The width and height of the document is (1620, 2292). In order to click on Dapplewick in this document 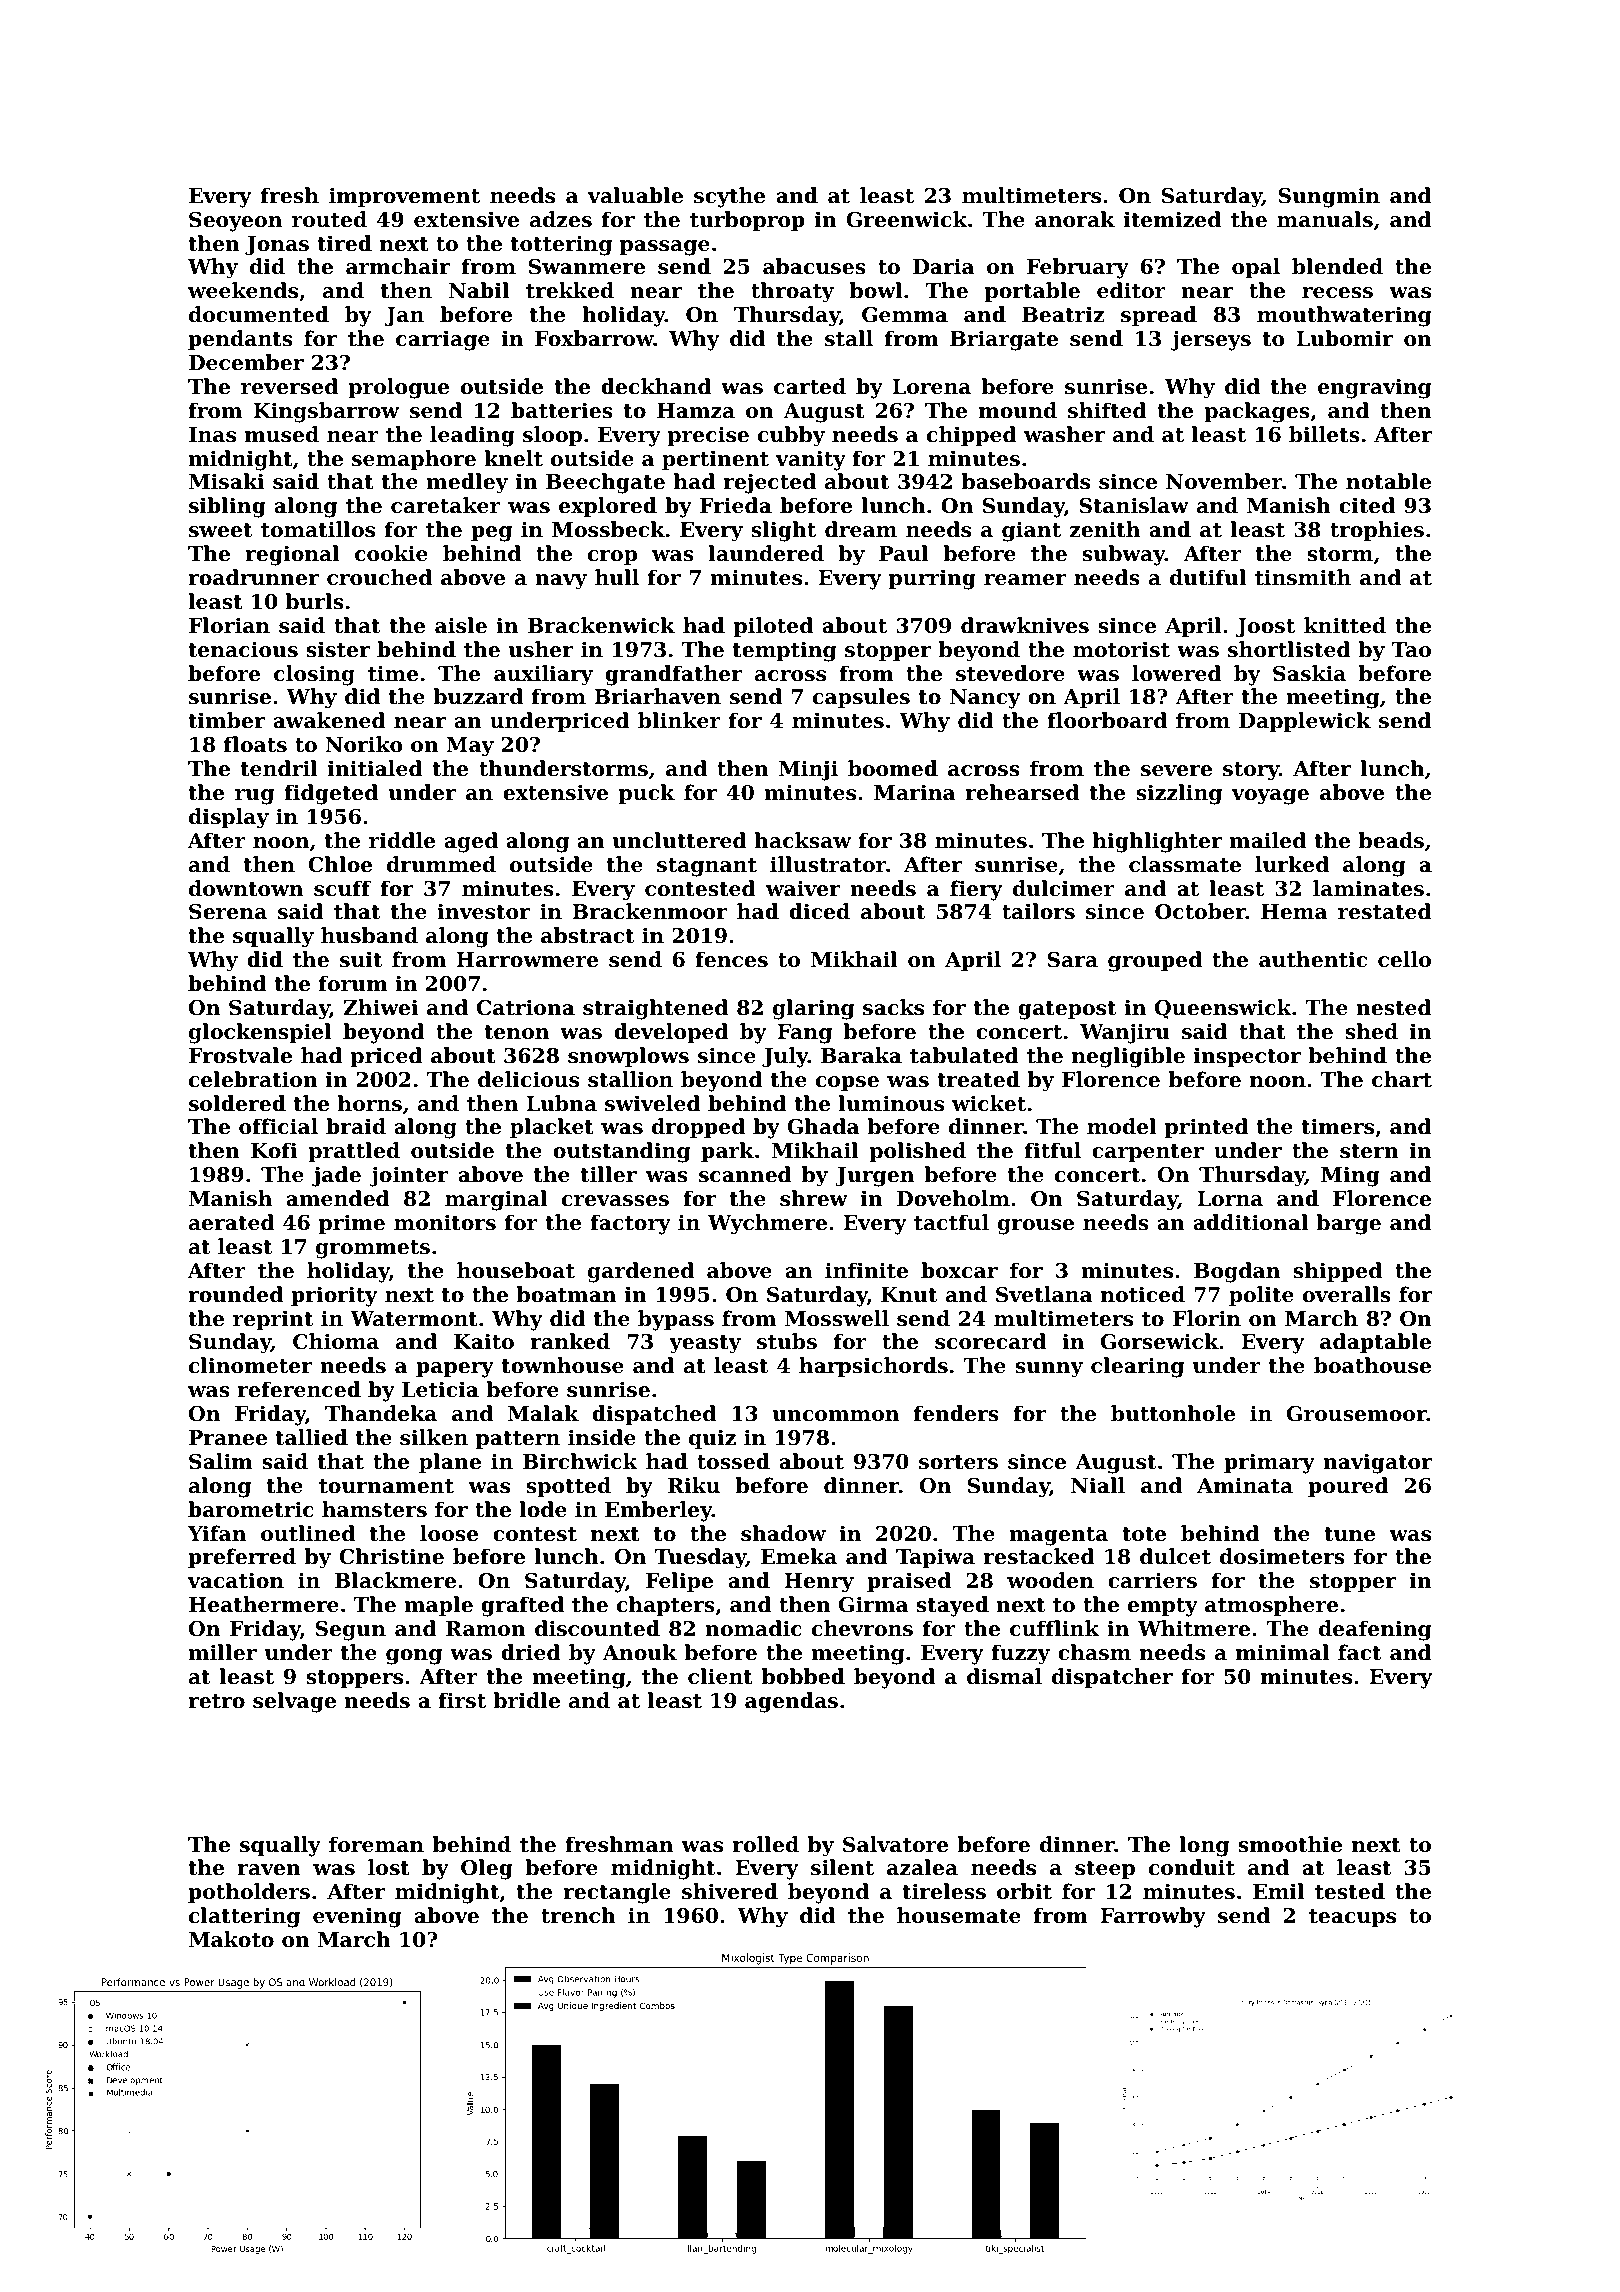, I will do `click(1305, 722)`.
